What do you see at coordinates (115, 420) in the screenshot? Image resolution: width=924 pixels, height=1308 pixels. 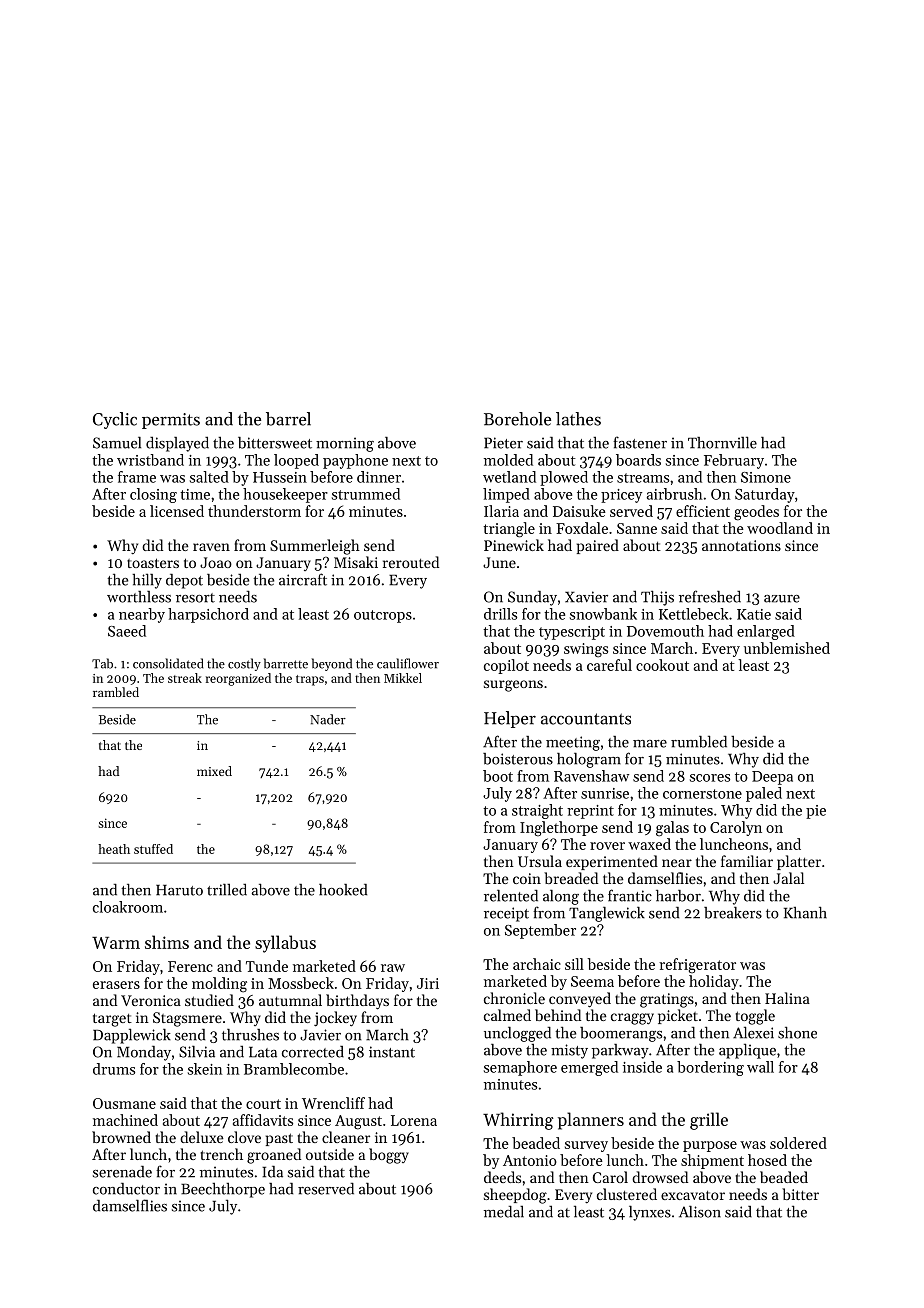 I see `Cyclic` at bounding box center [115, 420].
